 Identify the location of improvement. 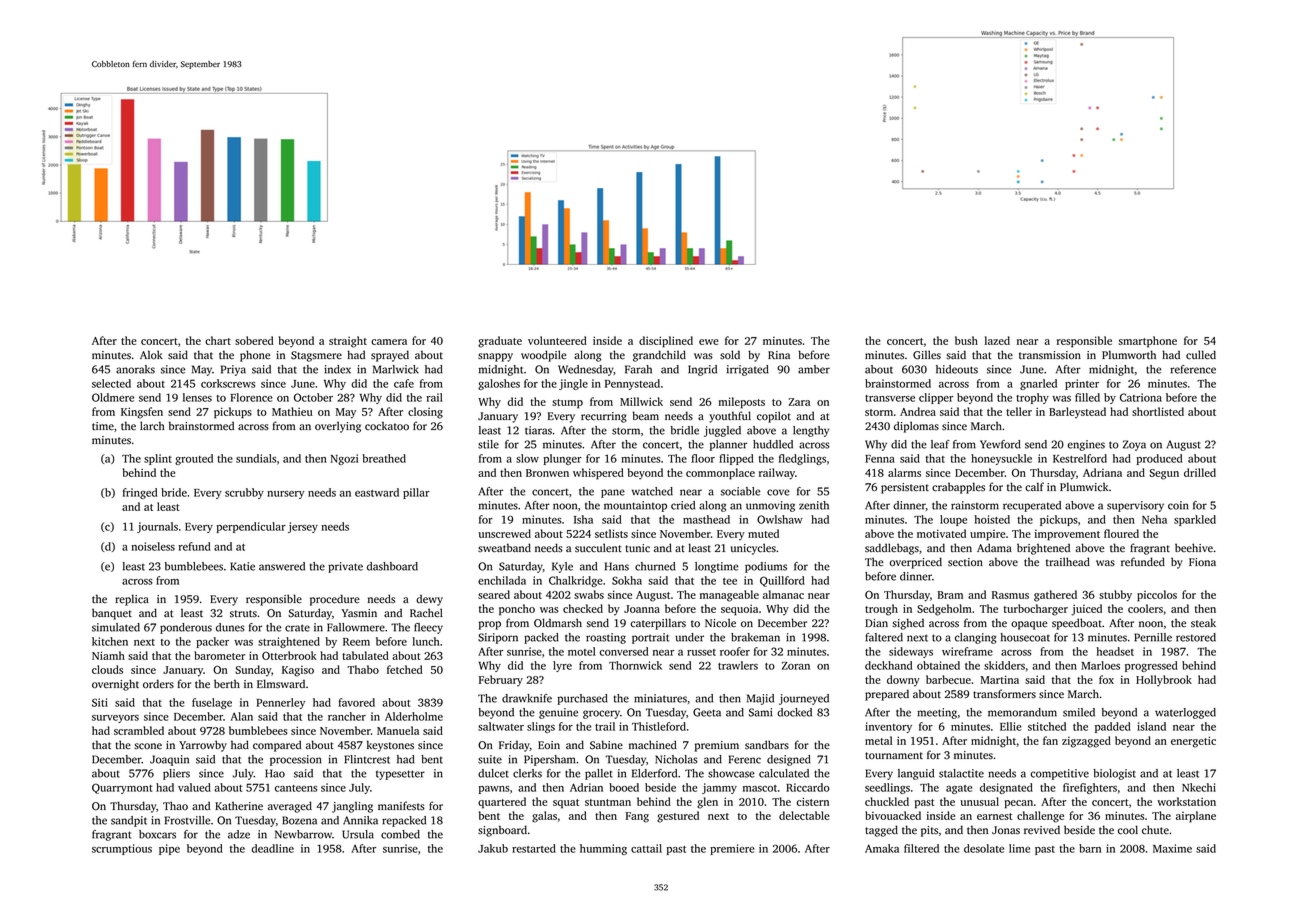
(1067, 535).
